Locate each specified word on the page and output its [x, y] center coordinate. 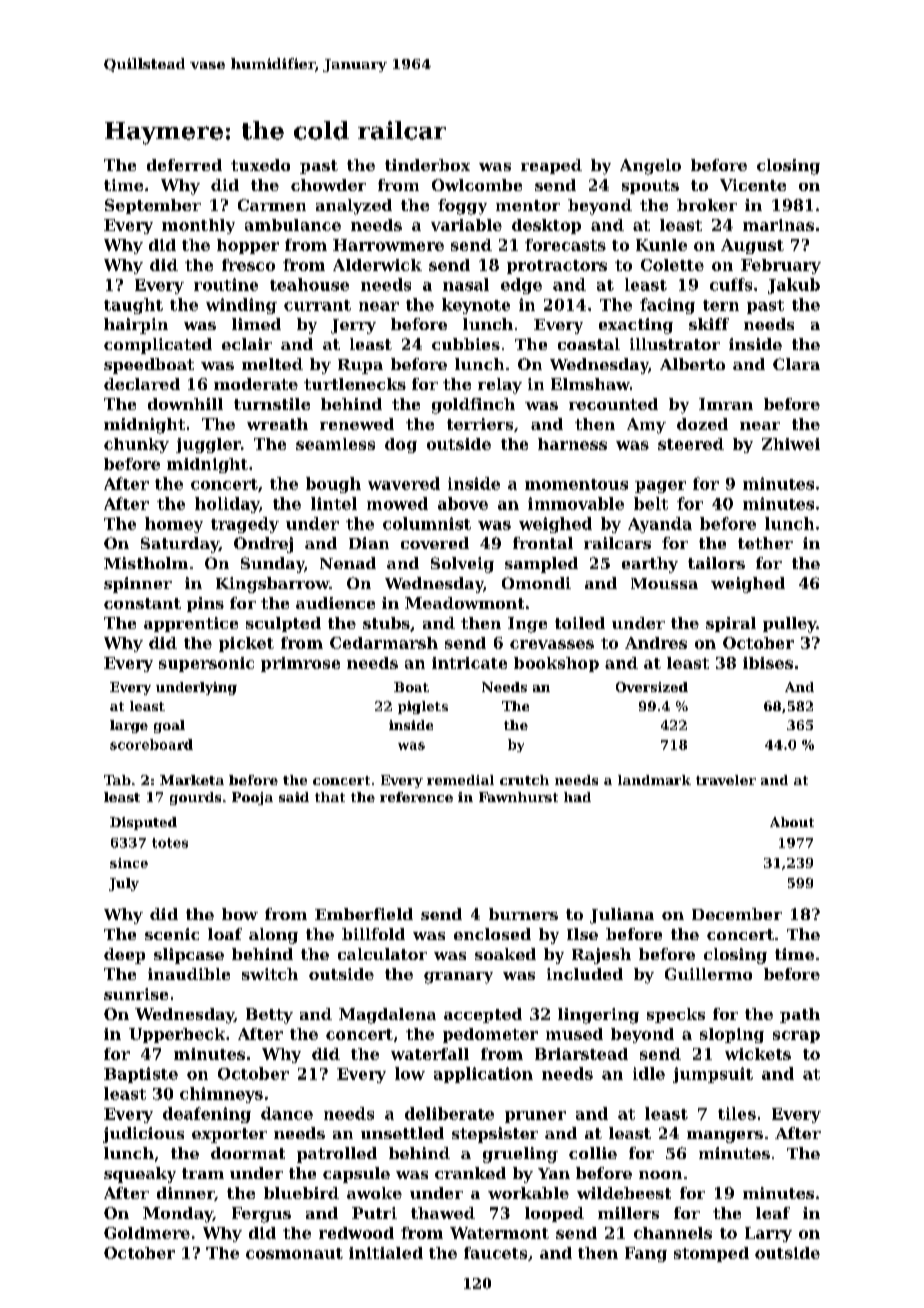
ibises [768, 663]
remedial [460, 780]
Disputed [143, 823]
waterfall [430, 1054]
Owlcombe [477, 185]
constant [142, 603]
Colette [672, 265]
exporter [229, 1135]
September [153, 206]
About [792, 822]
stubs [386, 623]
